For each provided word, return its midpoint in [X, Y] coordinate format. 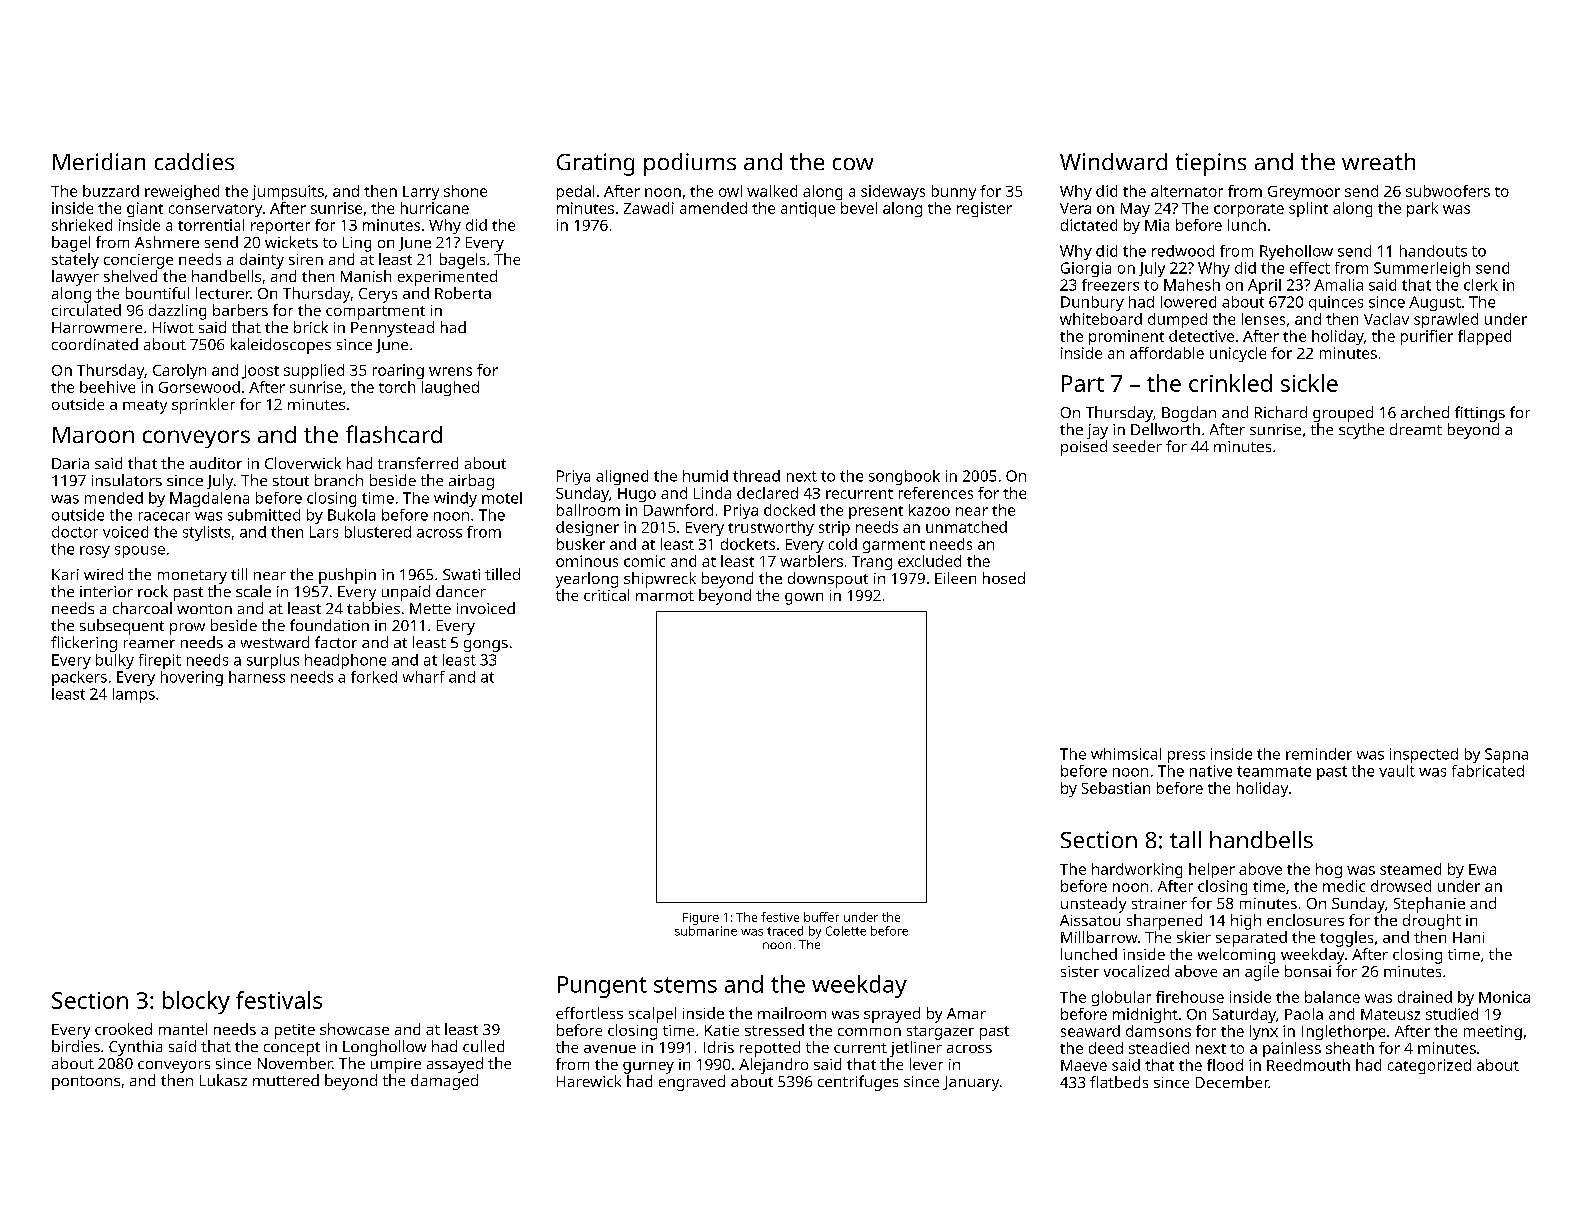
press [1186, 757]
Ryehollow [1296, 252]
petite [295, 1031]
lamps [134, 695]
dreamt [1416, 429]
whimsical [1126, 754]
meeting [1493, 1032]
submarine [706, 931]
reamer [149, 644]
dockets [748, 544]
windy [455, 499]
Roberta [463, 293]
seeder [1137, 446]
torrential [211, 225]
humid [705, 476]
